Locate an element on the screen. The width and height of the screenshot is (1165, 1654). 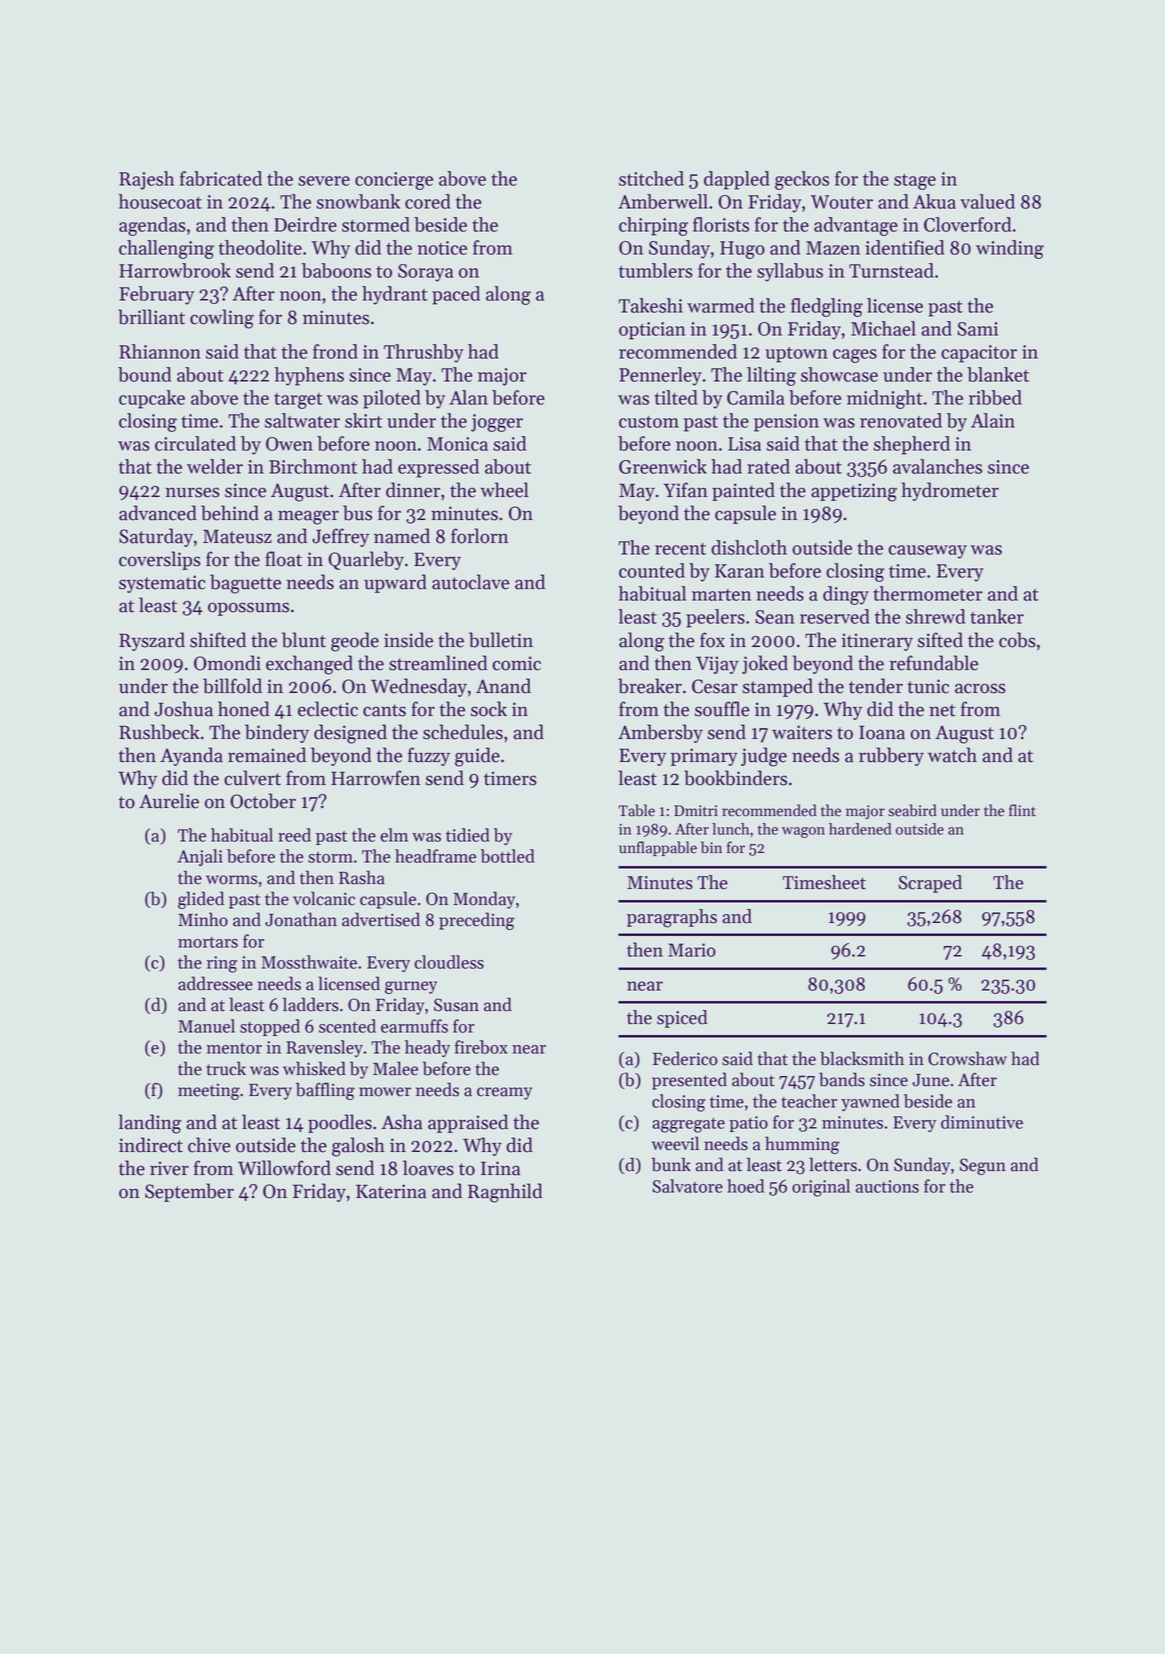
cloudless is located at coordinates (449, 962).
